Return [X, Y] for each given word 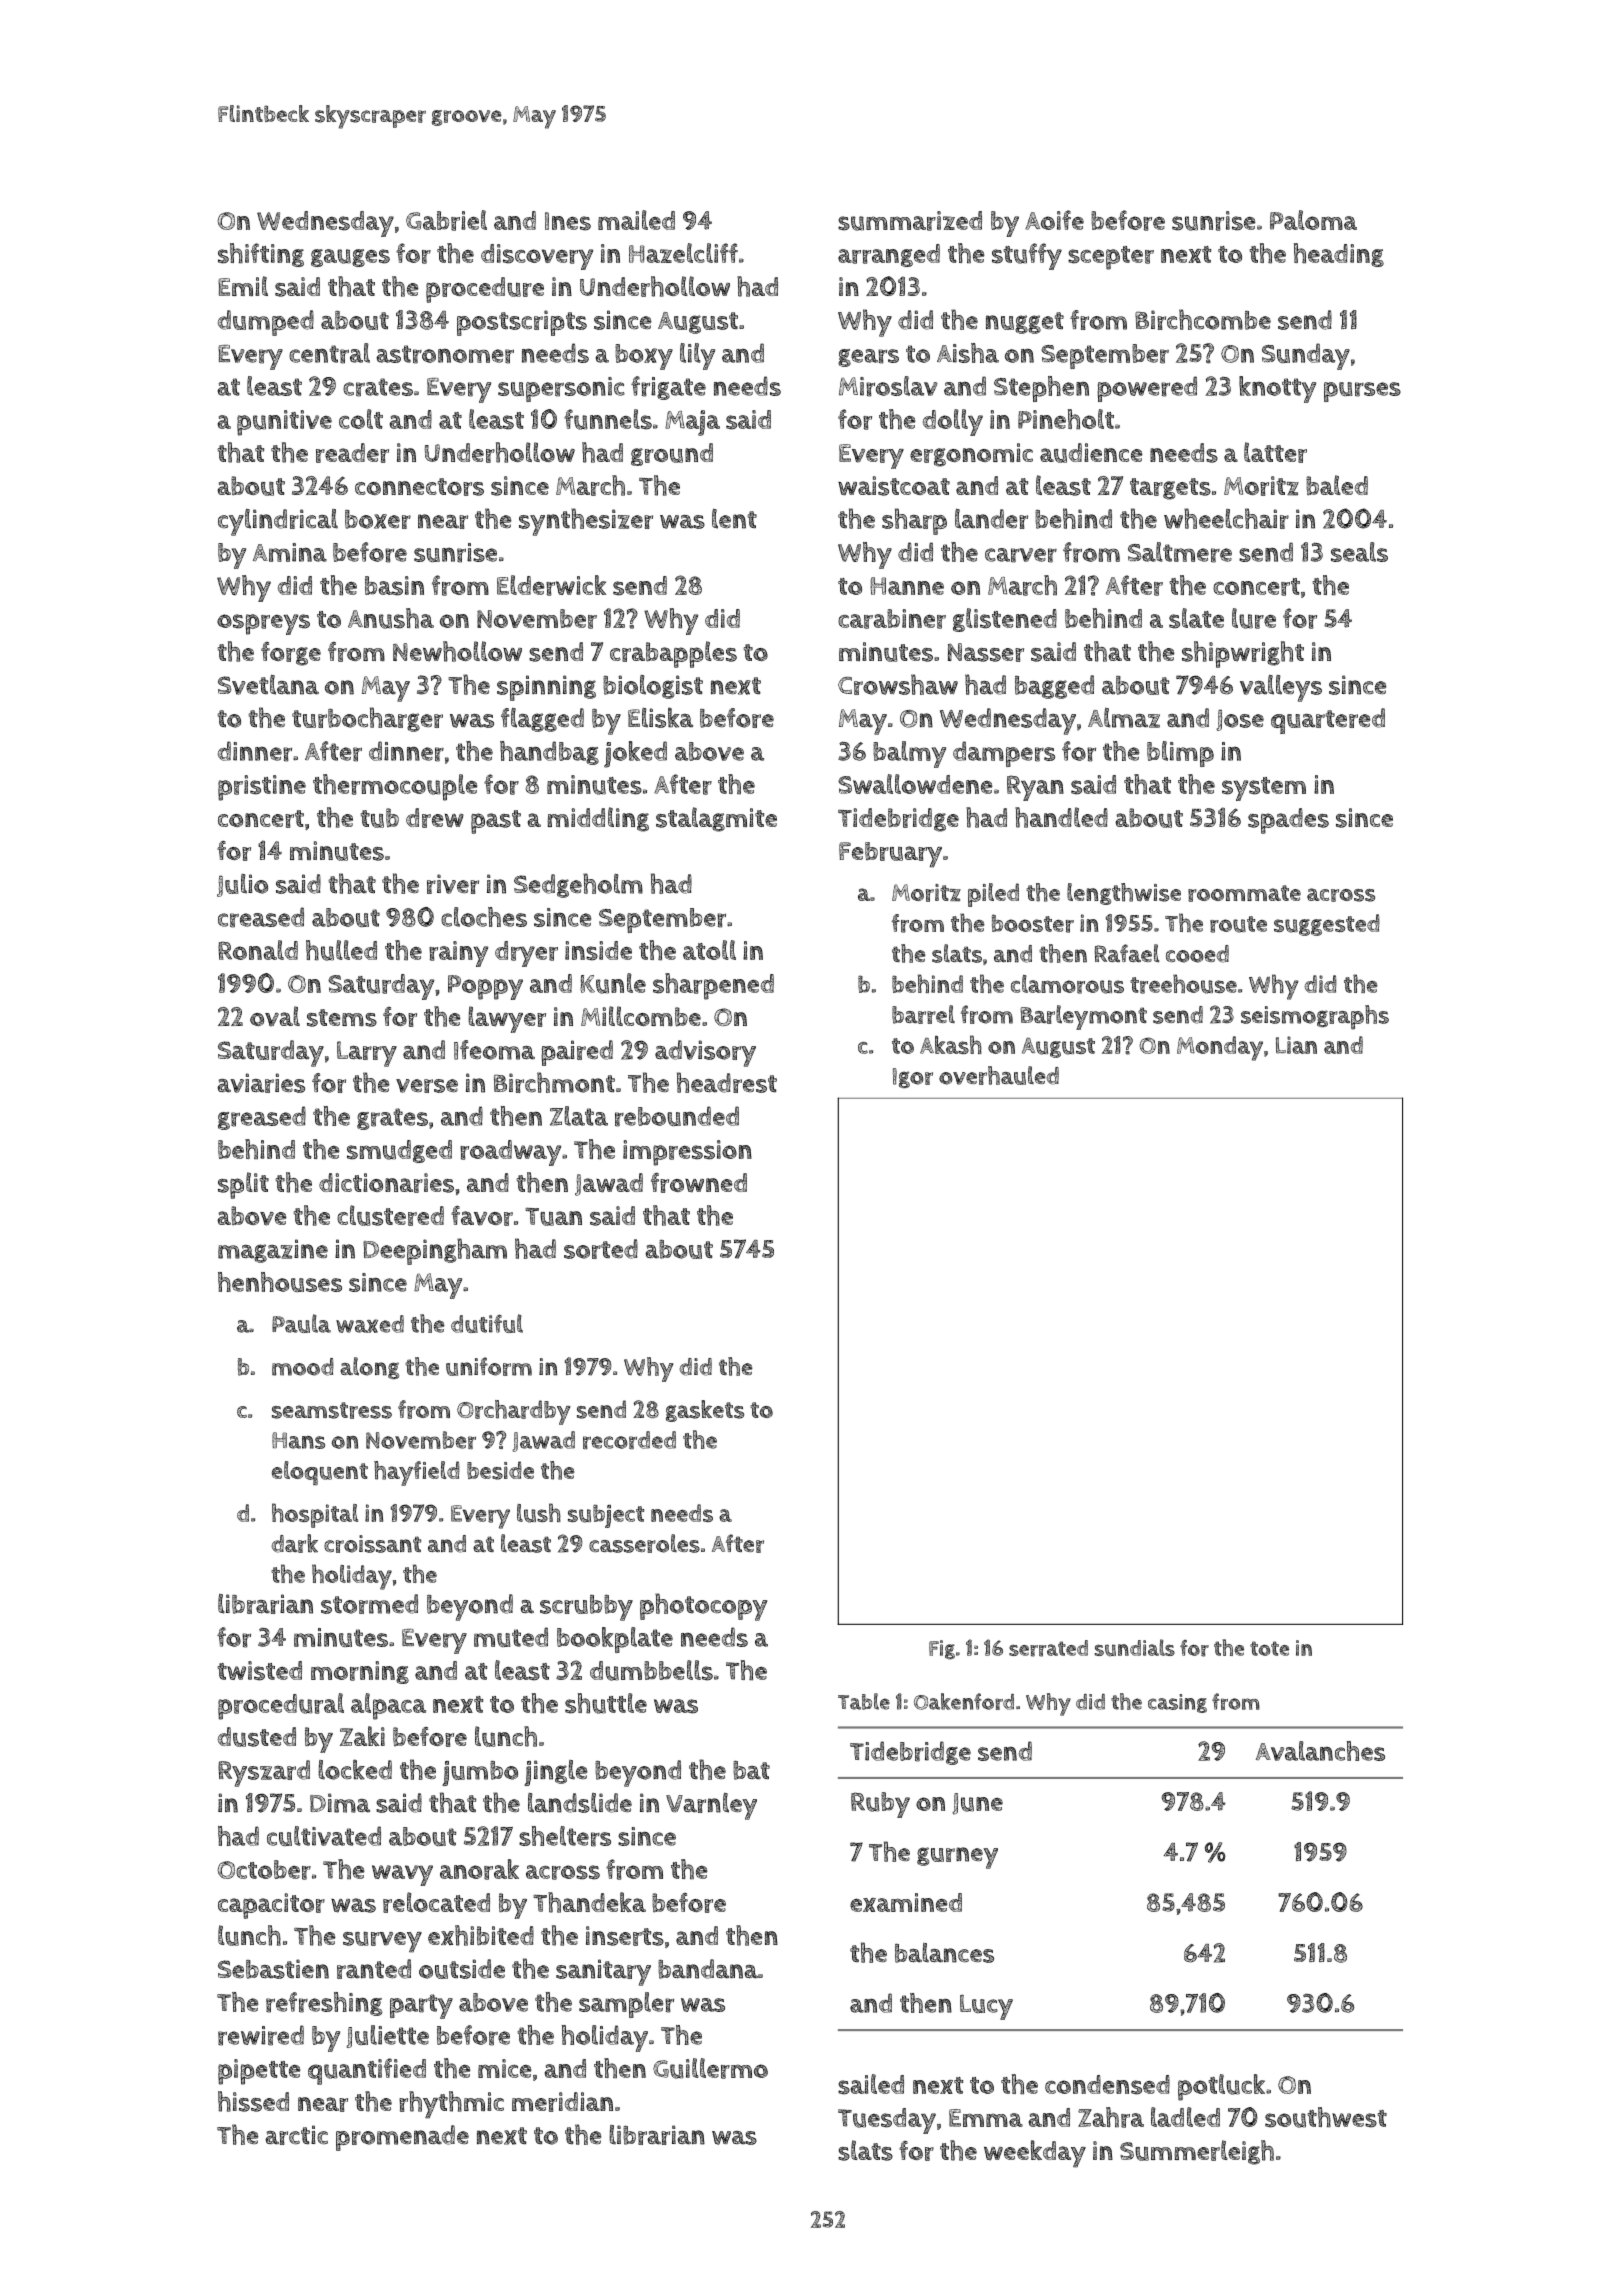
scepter [1111, 258]
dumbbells [651, 1670]
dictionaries [386, 1183]
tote [1269, 1648]
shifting [261, 255]
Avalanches [1320, 1751]
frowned [699, 1182]
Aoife [1054, 220]
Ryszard [264, 1773]
